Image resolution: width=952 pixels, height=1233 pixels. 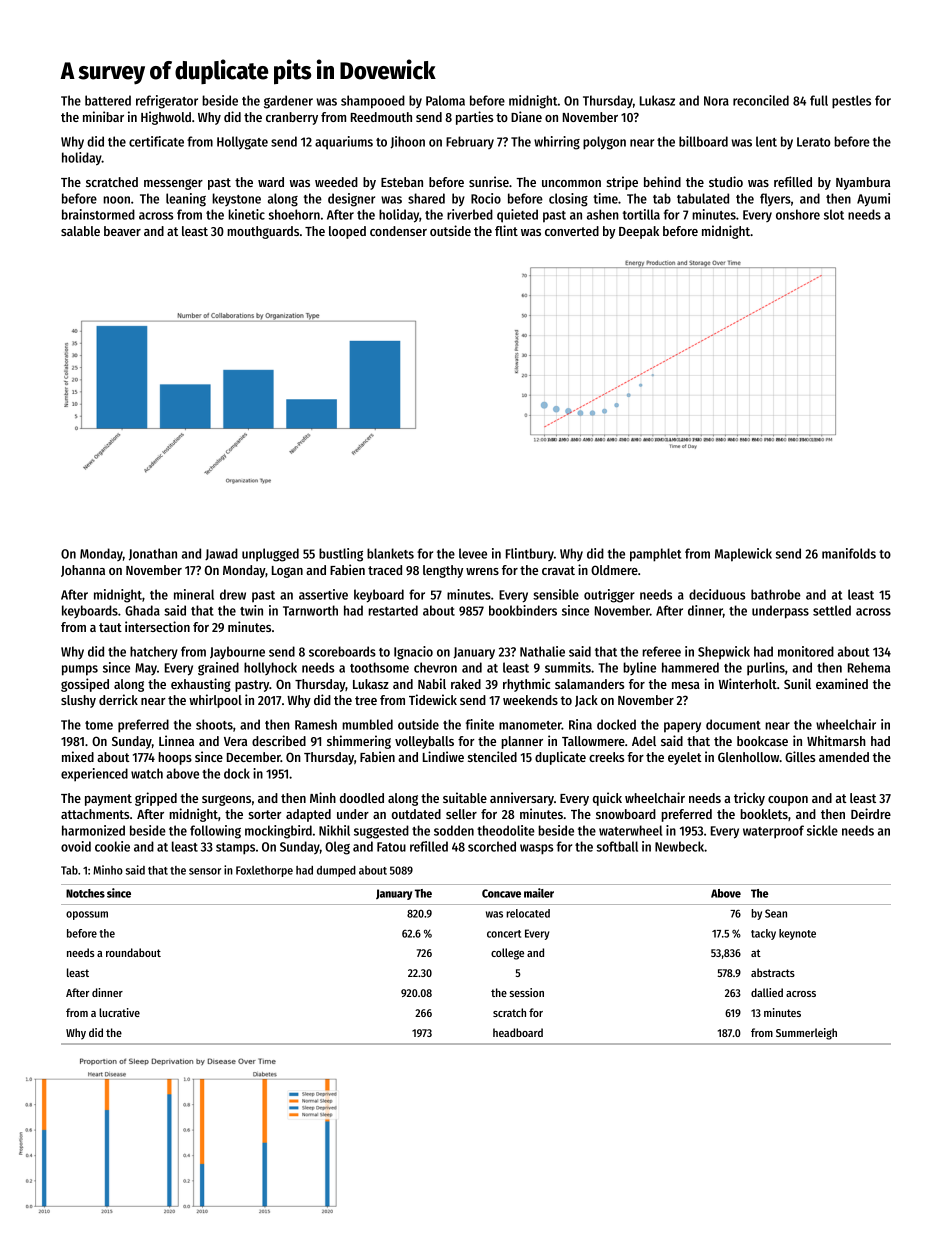 What do you see at coordinates (800, 756) in the screenshot?
I see `Gilles` at bounding box center [800, 756].
